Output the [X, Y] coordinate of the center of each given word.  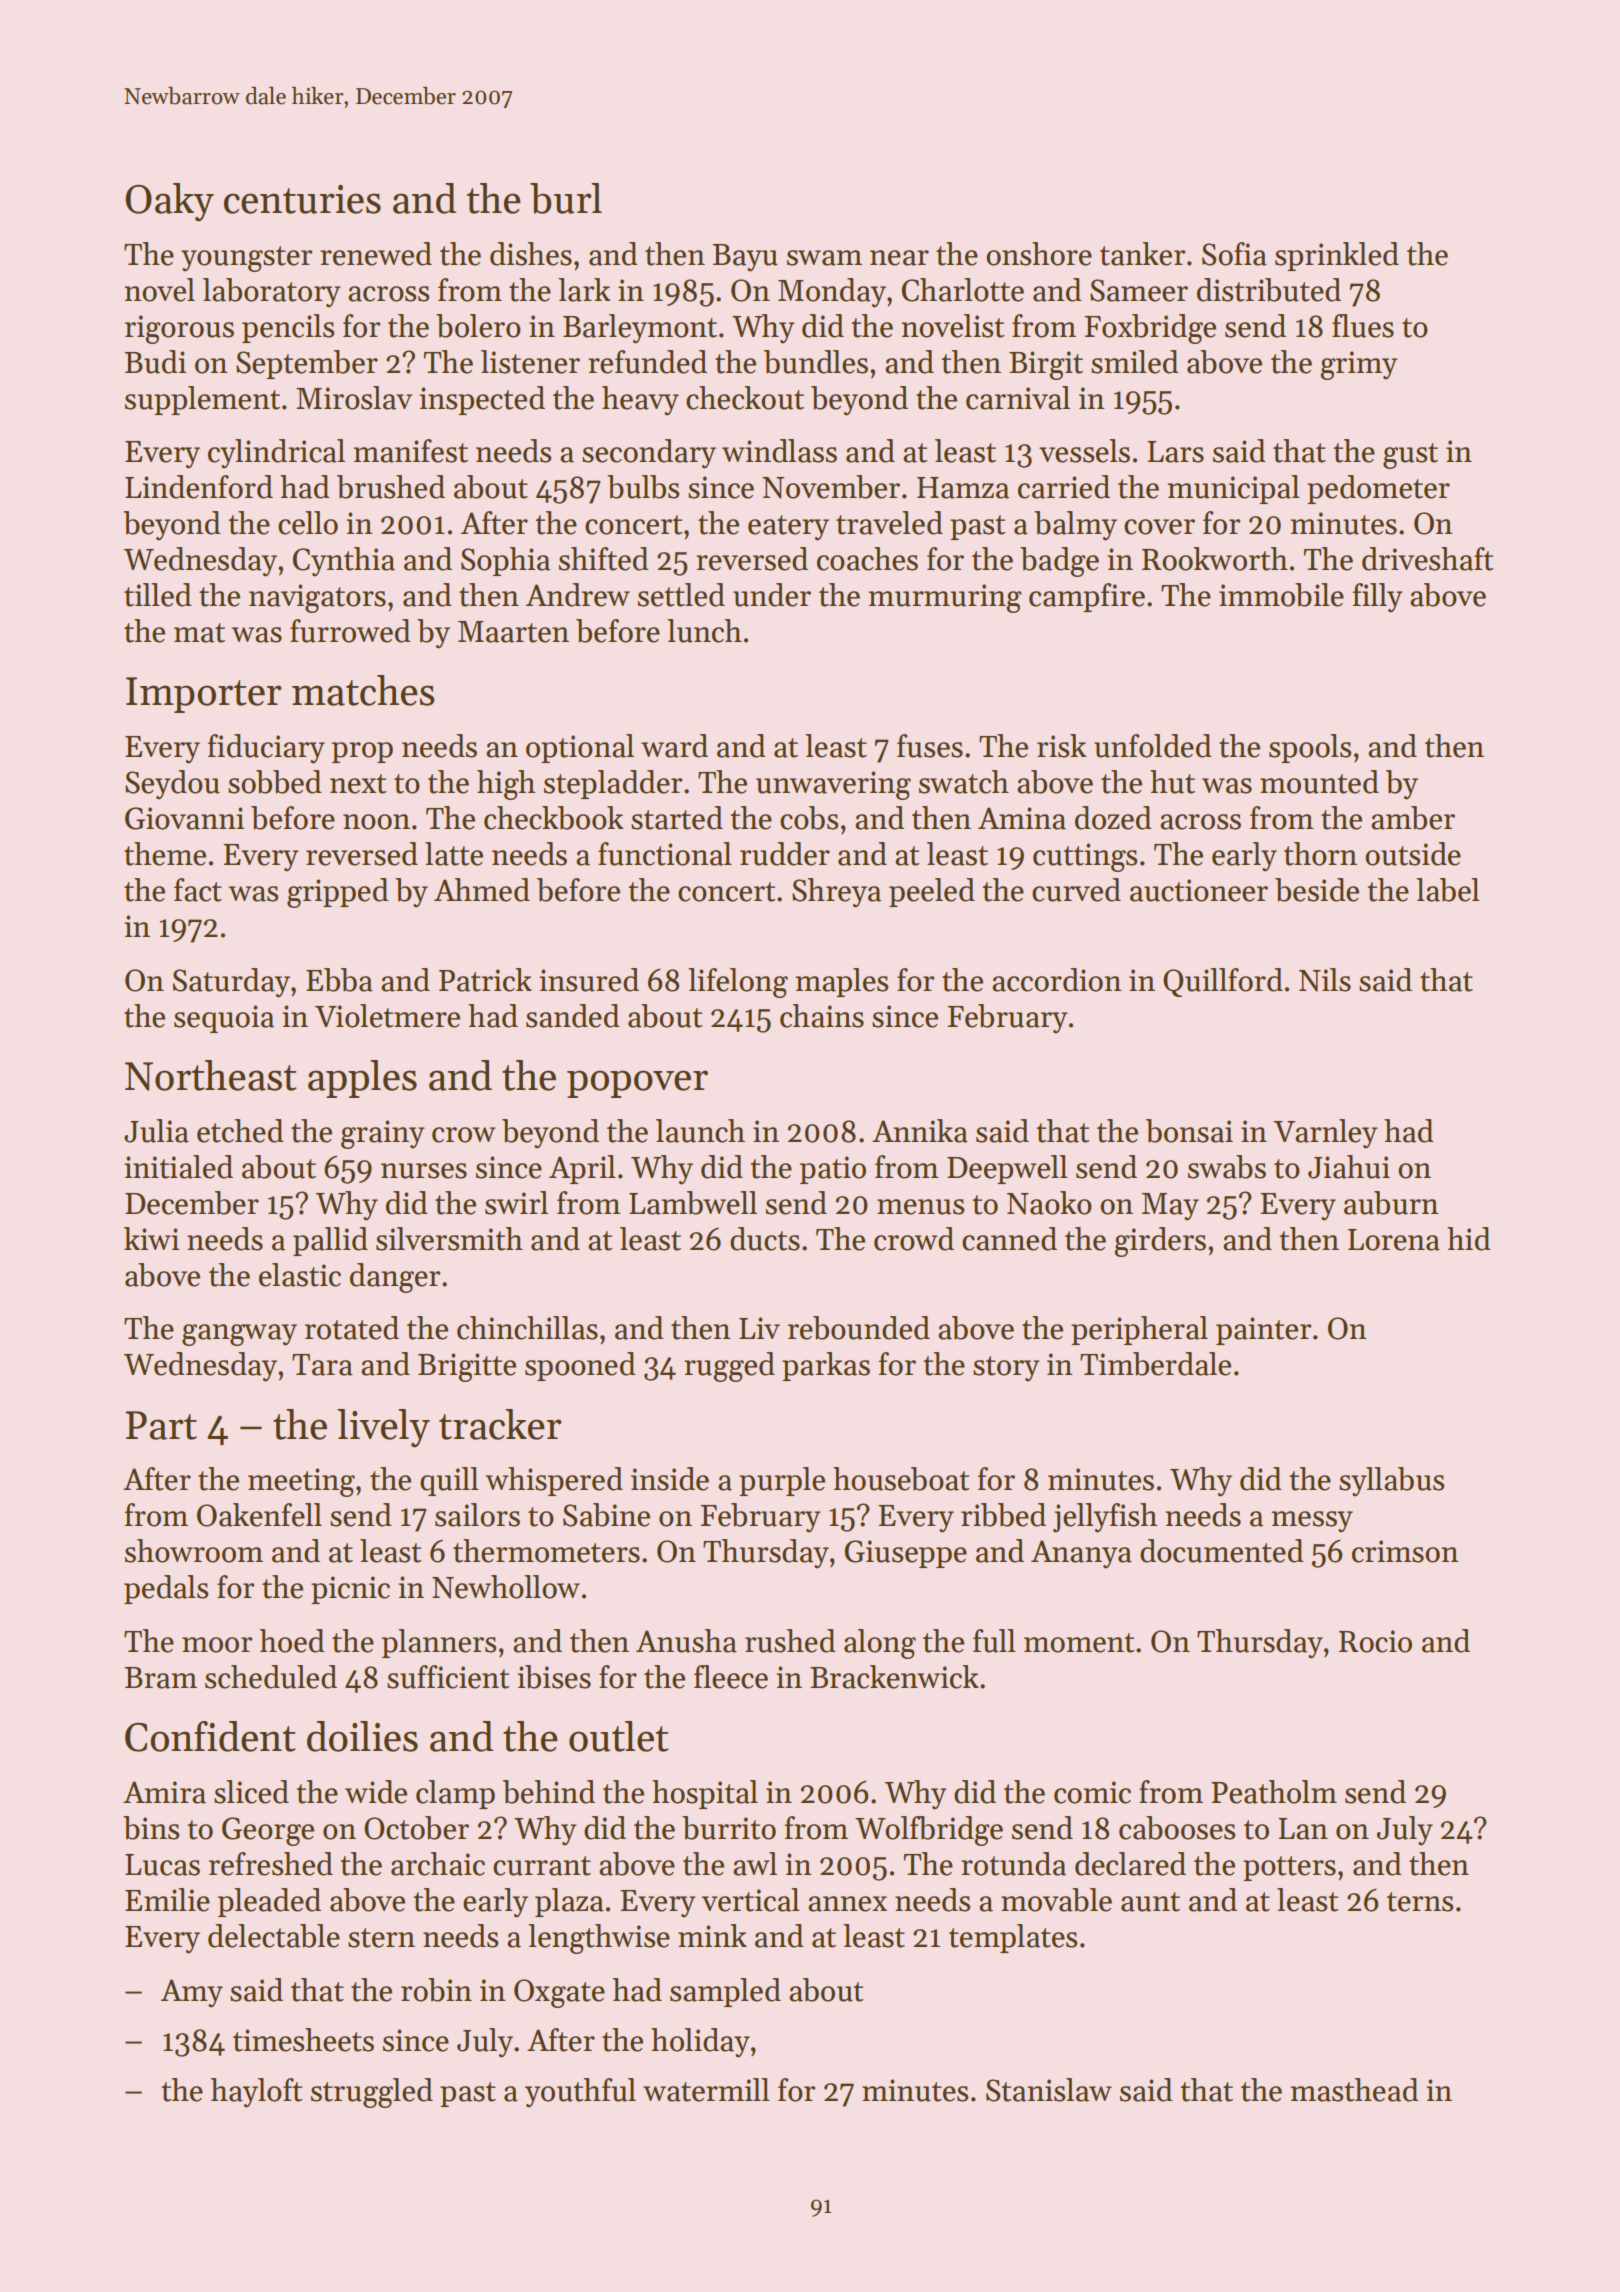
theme [165, 854]
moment [1079, 1643]
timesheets [303, 2040]
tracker [500, 1424]
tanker [1142, 254]
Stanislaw [1049, 2090]
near [899, 258]
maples [841, 982]
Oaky [169, 202]
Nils [1325, 980]
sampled [725, 1992]
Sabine [606, 1515]
